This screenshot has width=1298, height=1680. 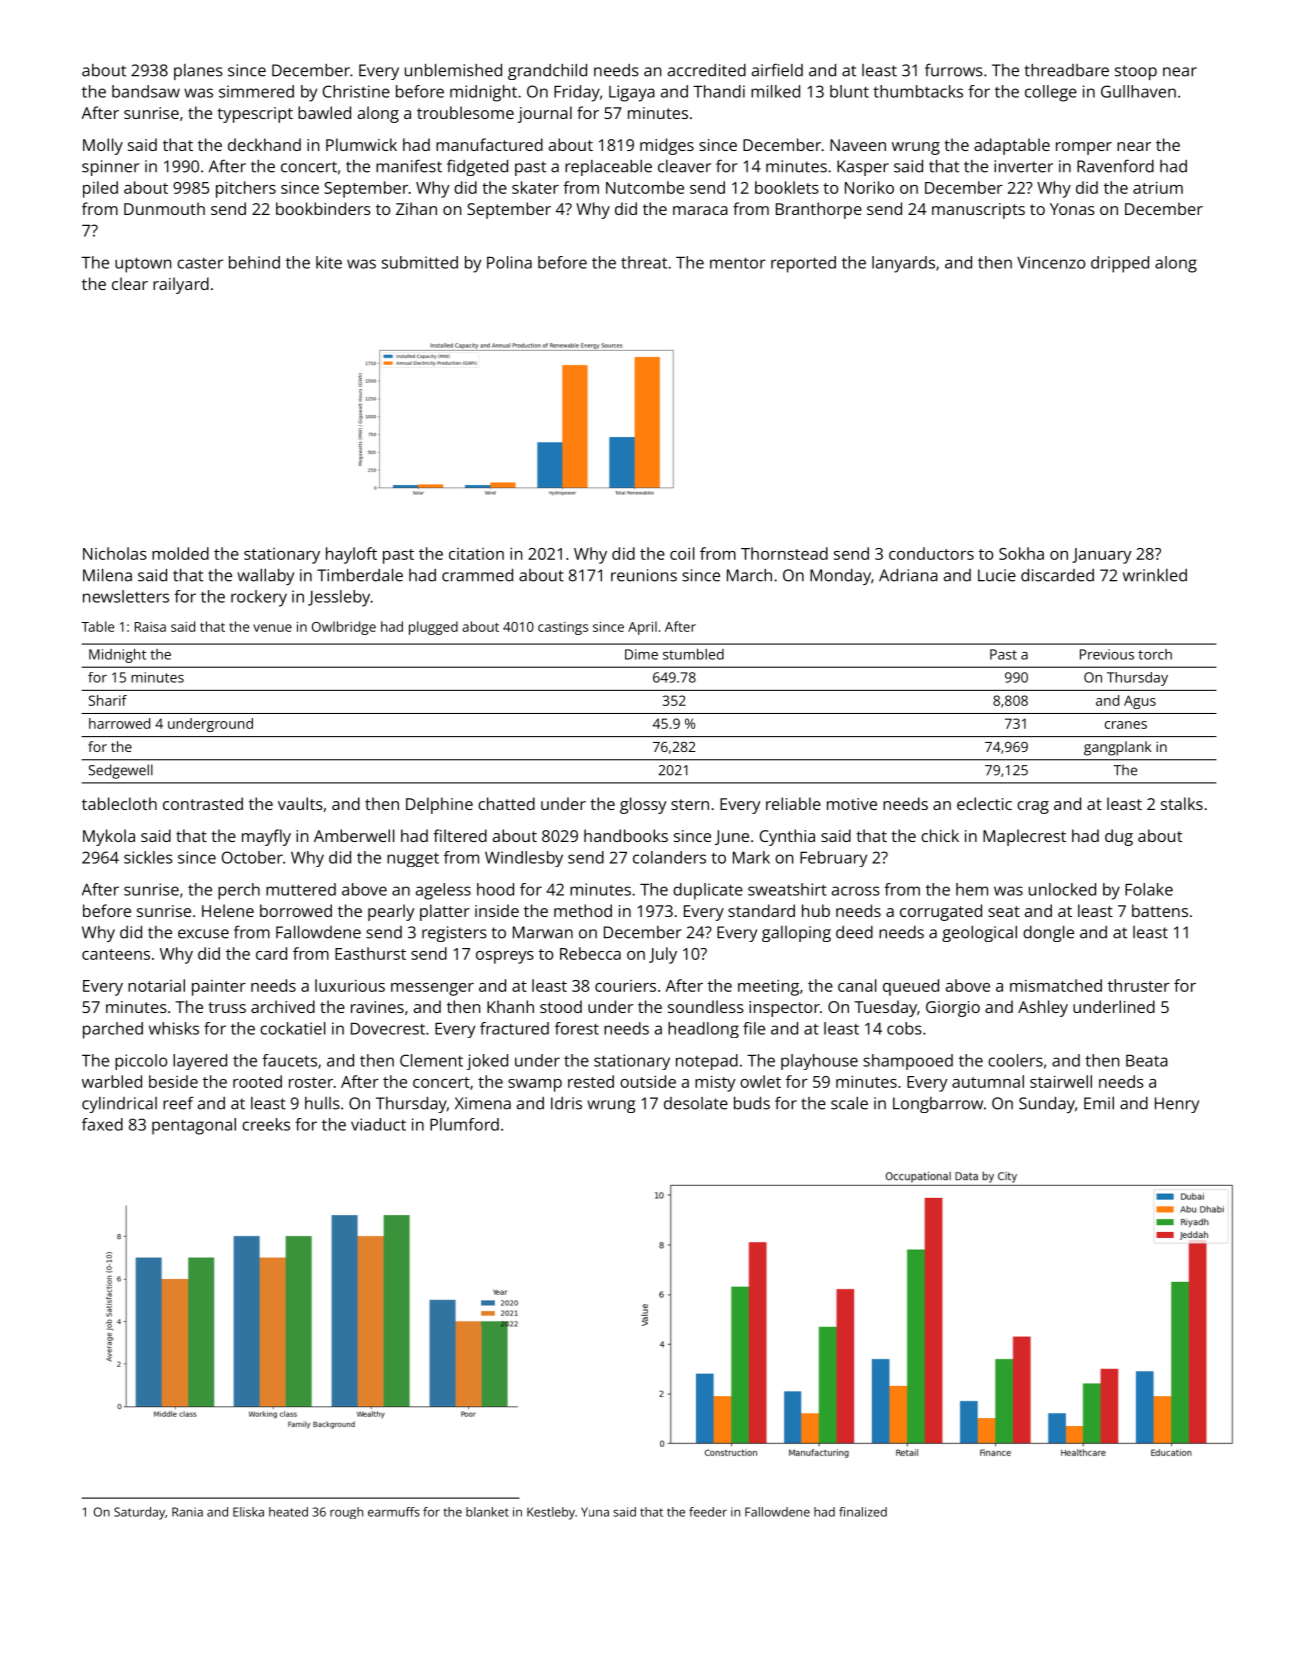 I want to click on simmered, so click(x=256, y=91).
